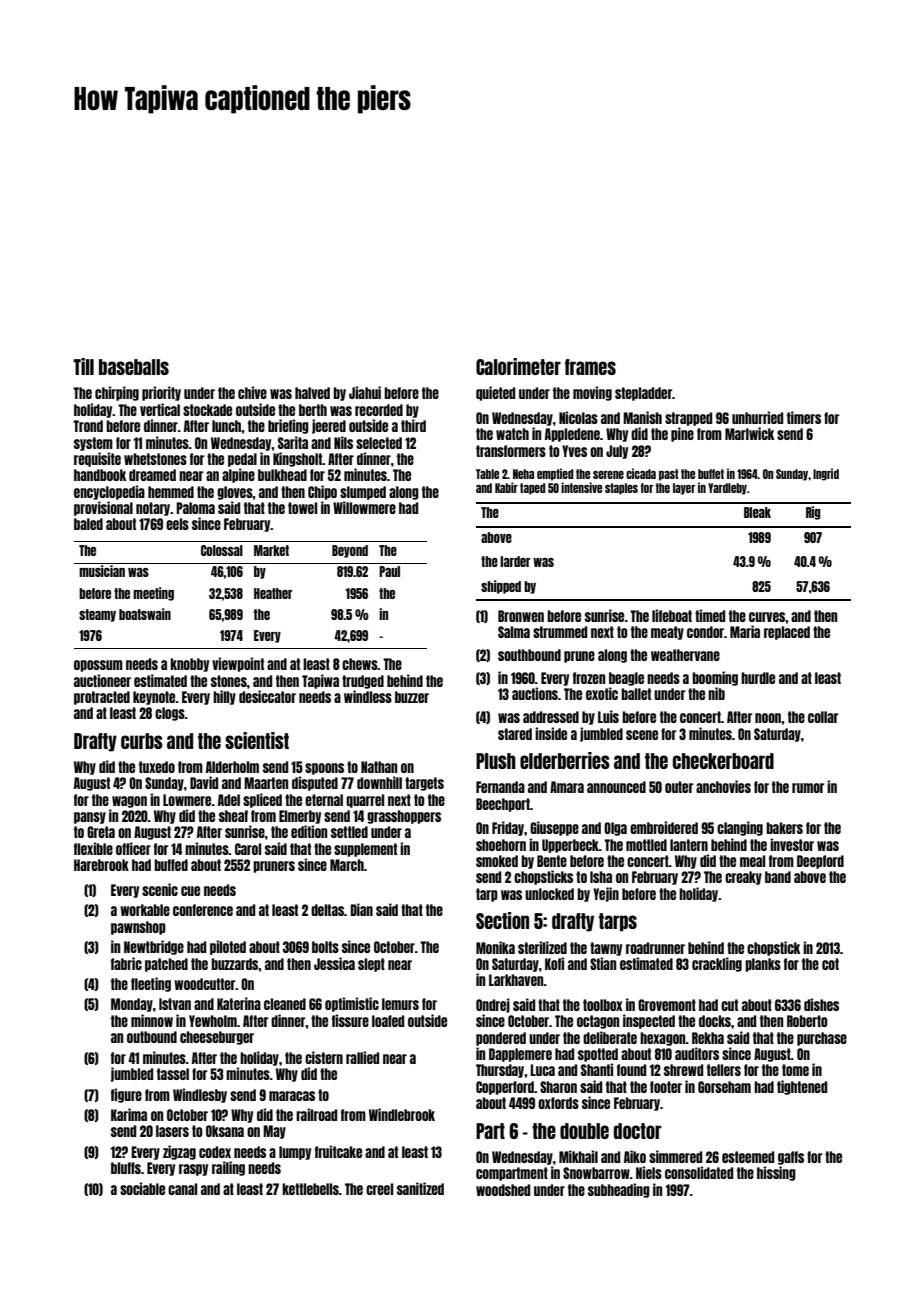 This image has height=1308, width=924. Describe the element at coordinates (496, 761) in the image. I see `Plush` at that location.
